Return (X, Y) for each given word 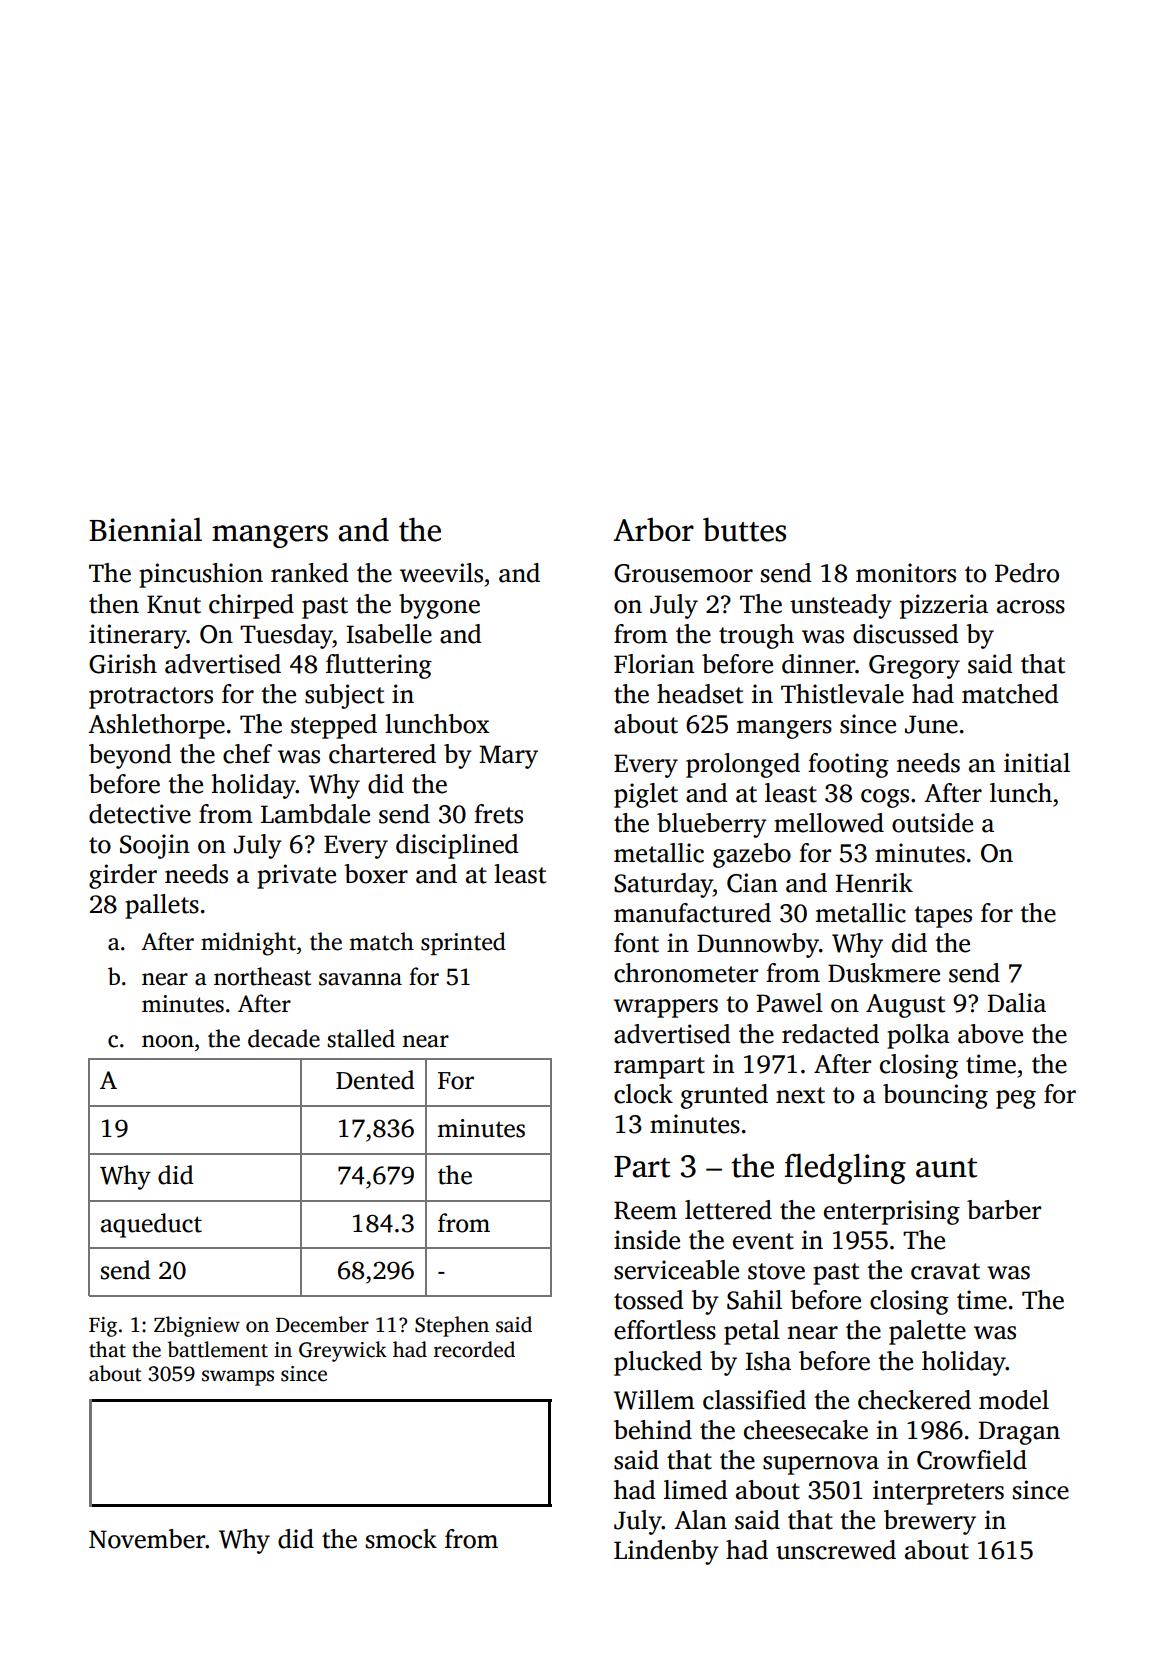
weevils (441, 573)
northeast (262, 976)
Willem (654, 1400)
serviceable (676, 1270)
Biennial (145, 529)
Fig (103, 1327)
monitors (906, 573)
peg (1016, 1099)
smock (401, 1539)
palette (927, 1332)
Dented (375, 1080)
